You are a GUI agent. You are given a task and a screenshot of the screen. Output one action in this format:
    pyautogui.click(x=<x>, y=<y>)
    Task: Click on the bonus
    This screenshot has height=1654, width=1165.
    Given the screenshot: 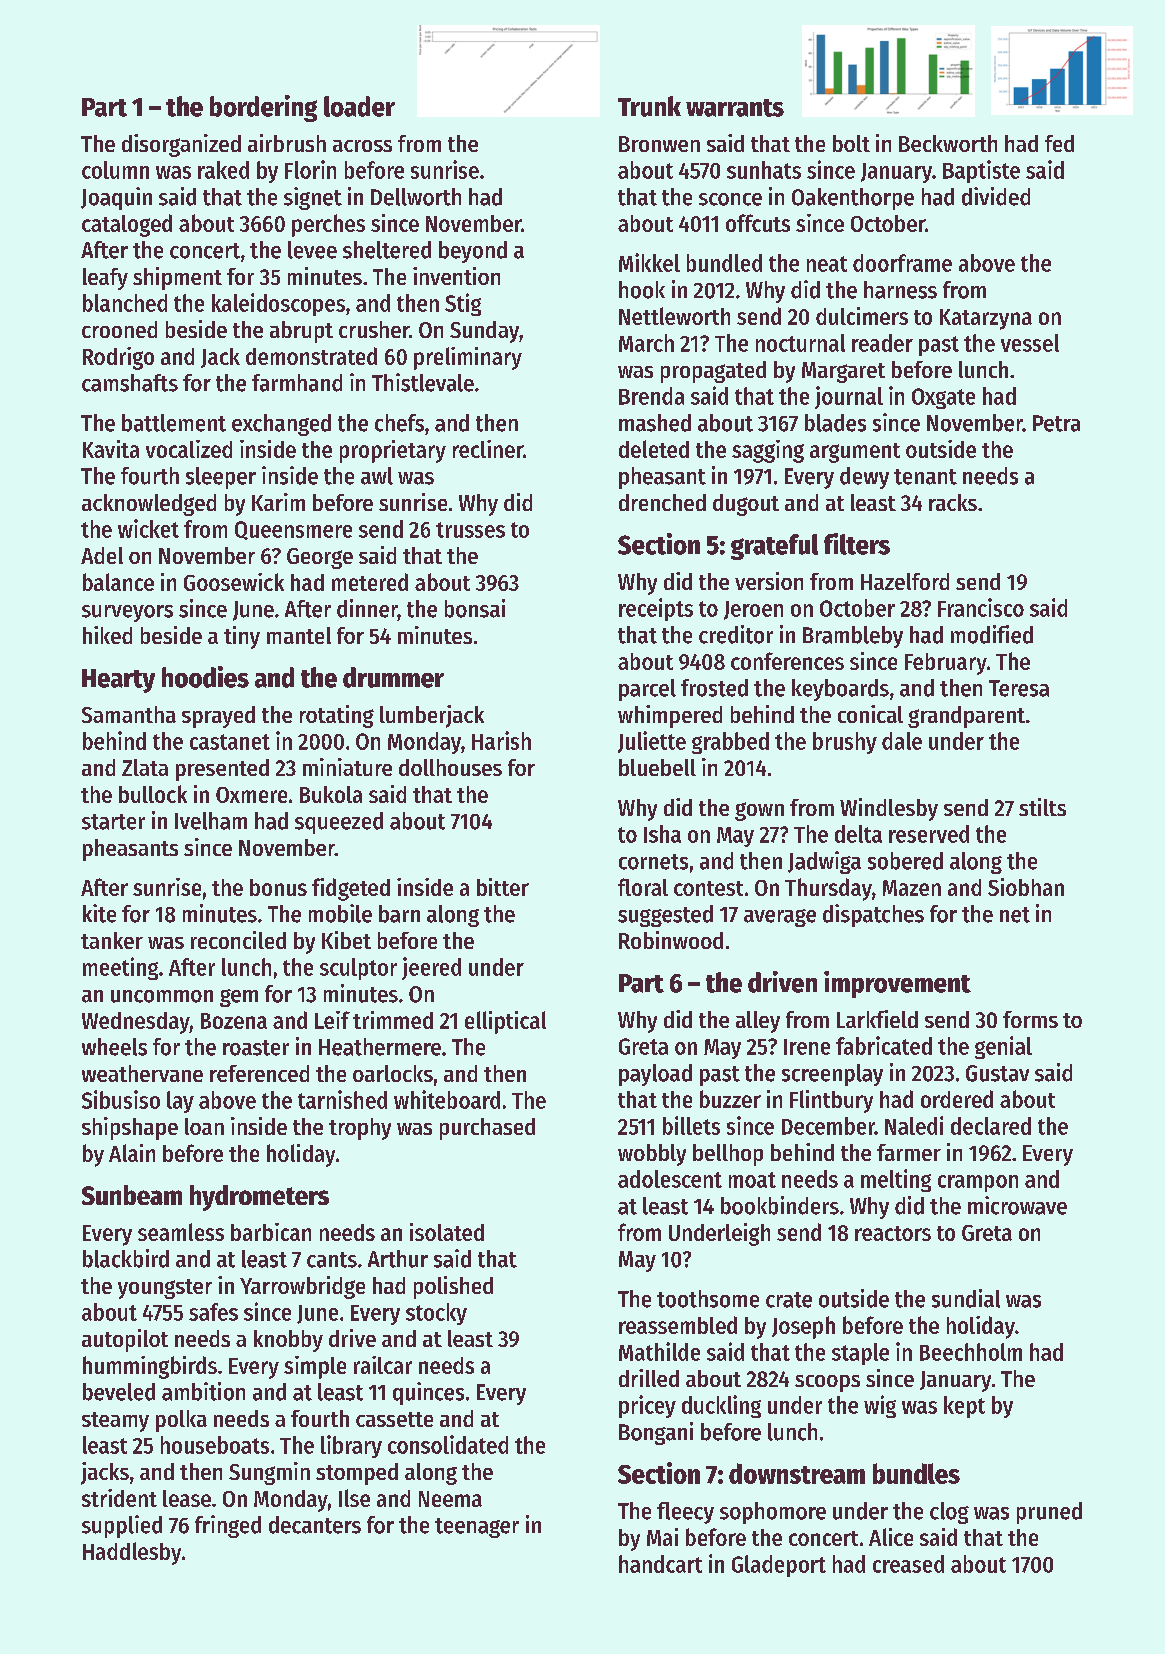 What is the action you would take?
    pyautogui.click(x=278, y=887)
